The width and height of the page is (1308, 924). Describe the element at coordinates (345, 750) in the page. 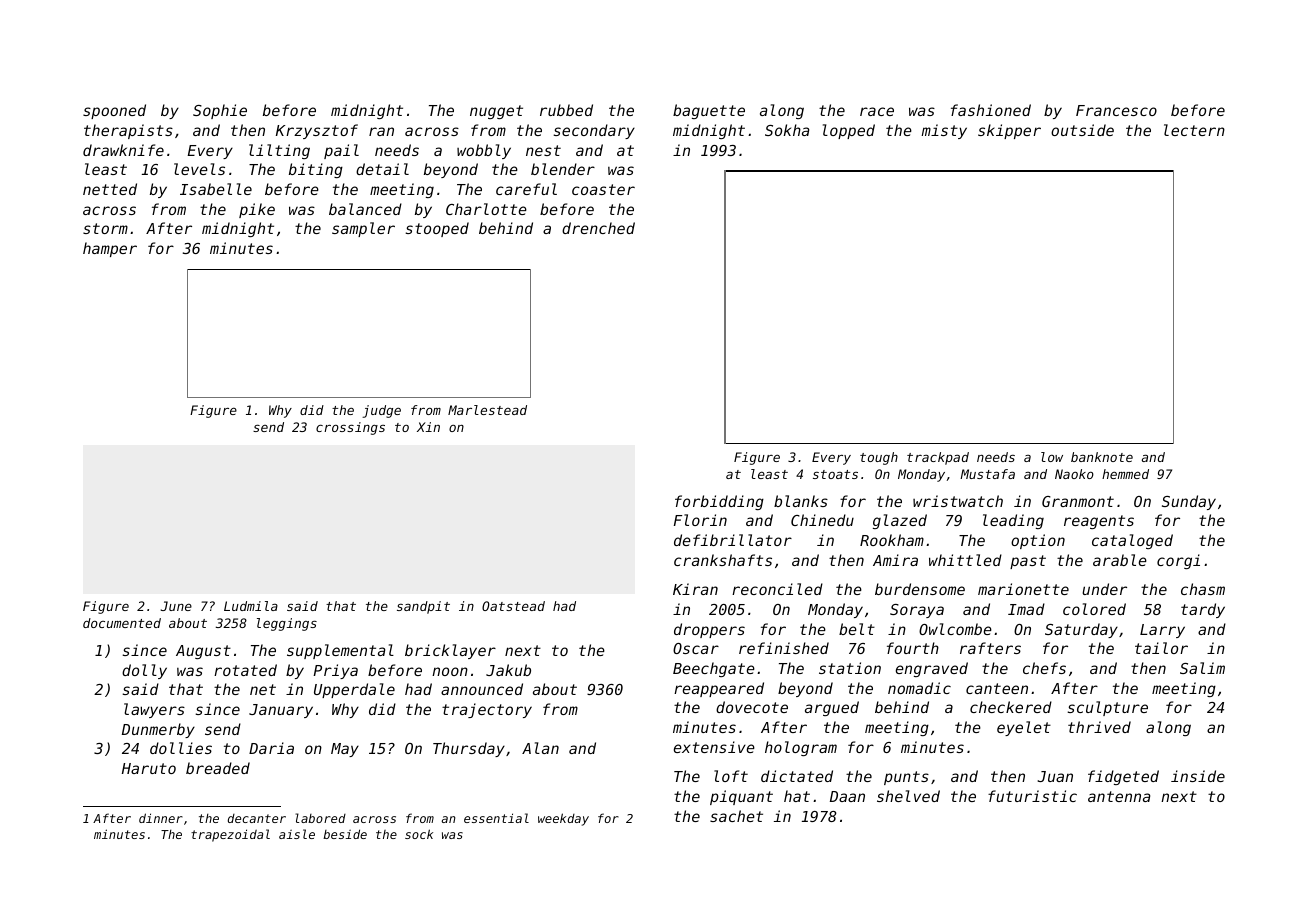

I see `May` at that location.
